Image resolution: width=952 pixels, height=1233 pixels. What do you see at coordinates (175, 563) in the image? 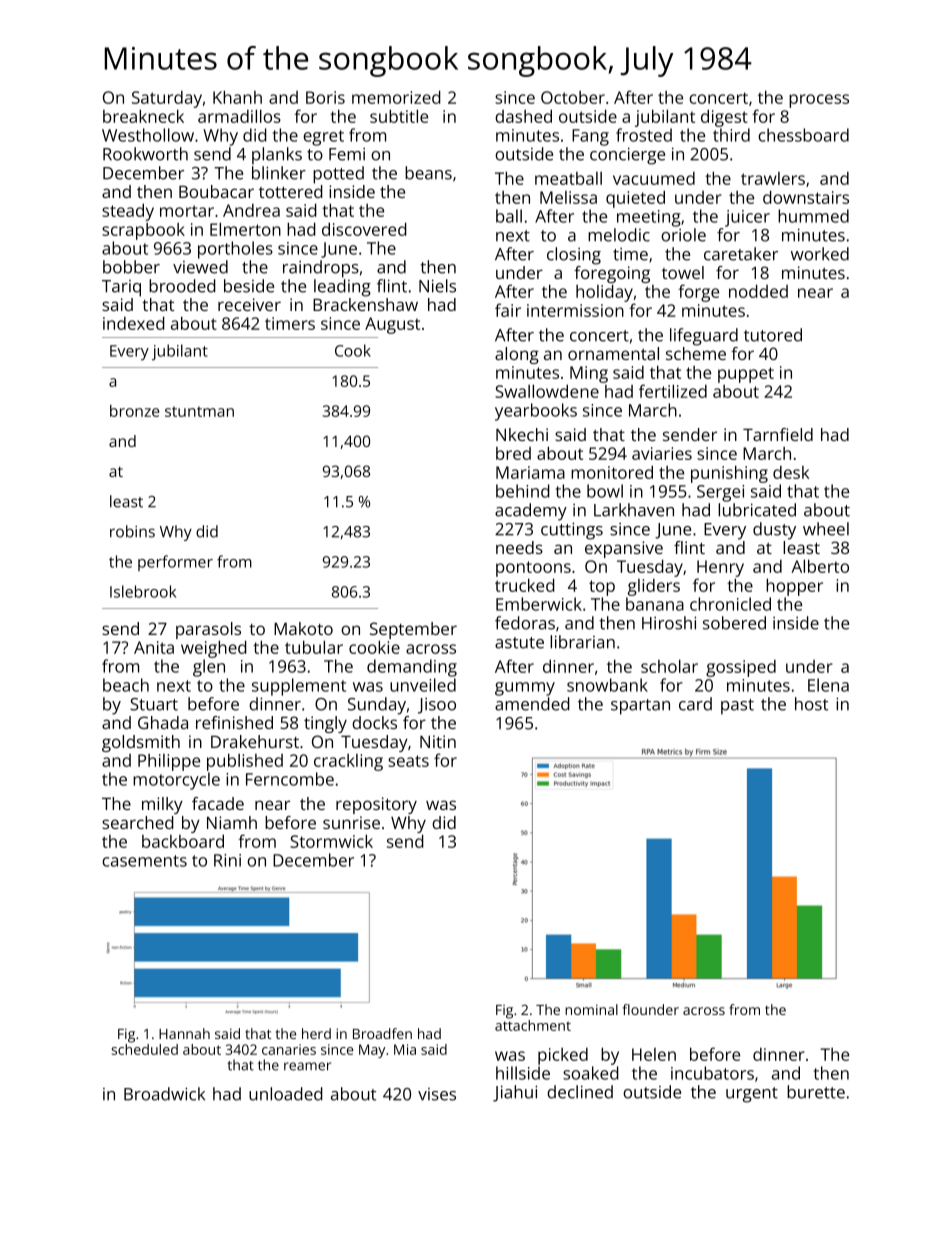
I see `performer` at bounding box center [175, 563].
